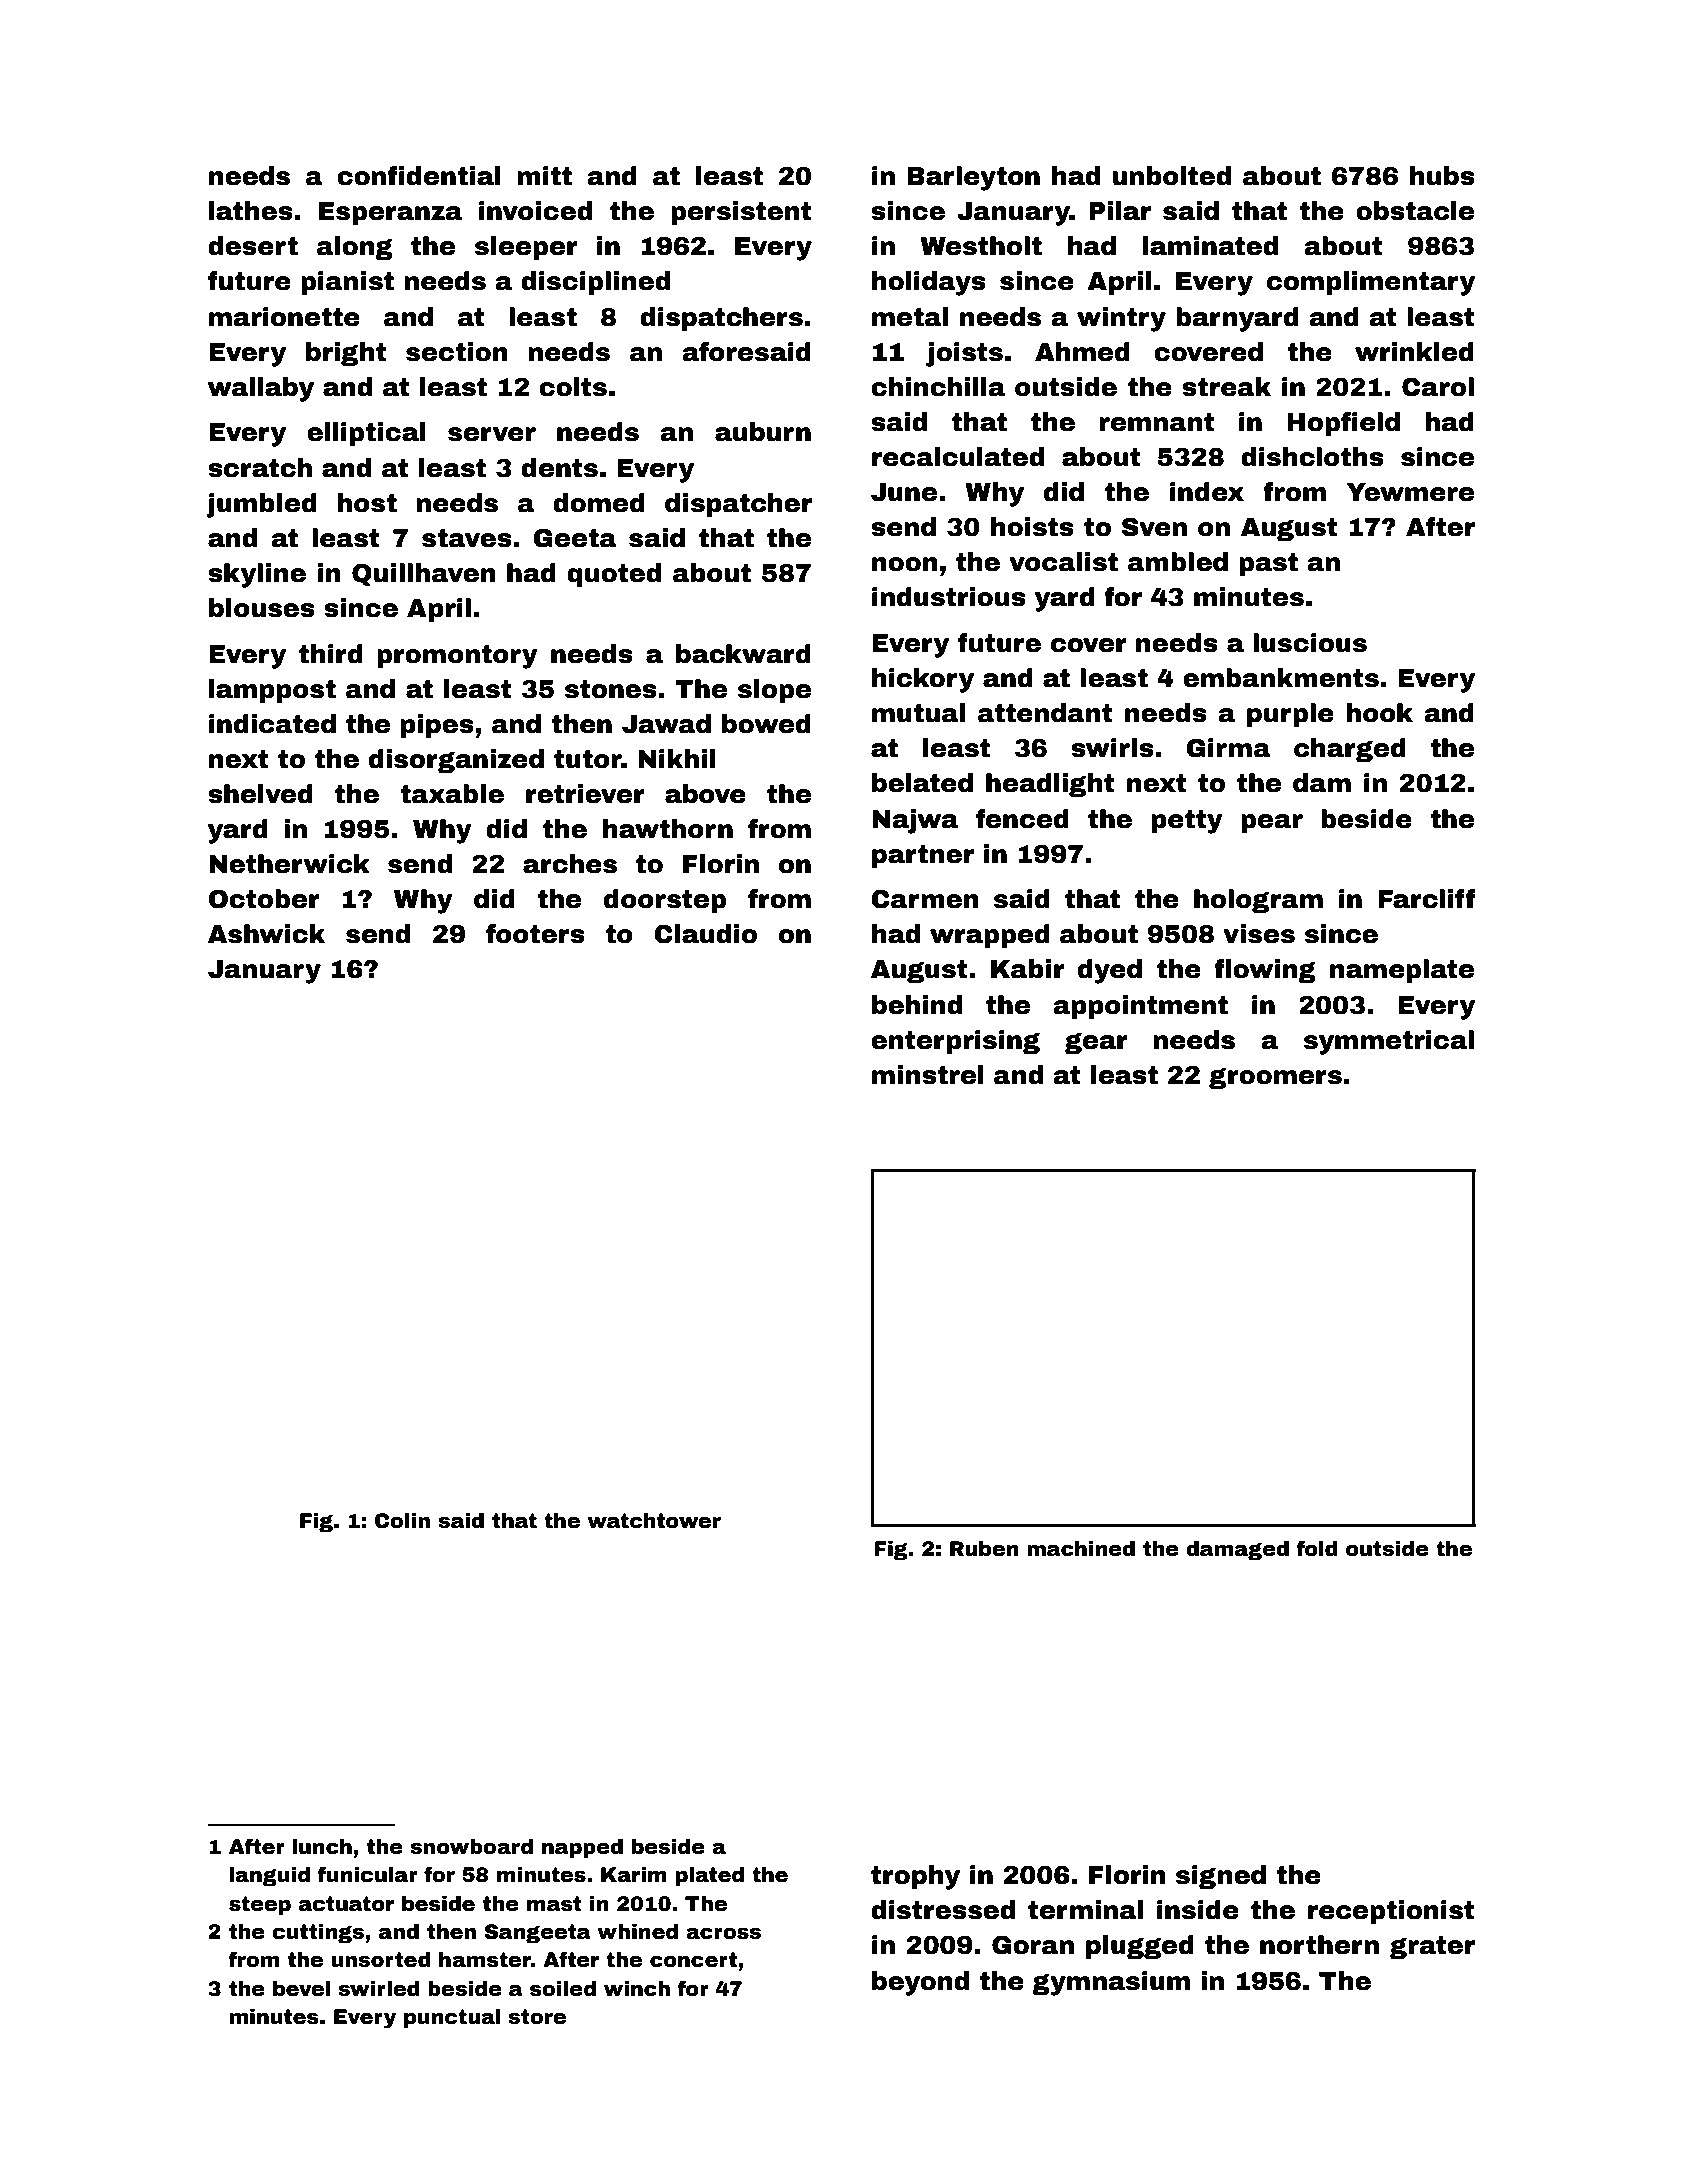 This screenshot has height=2178, width=1683. Describe the element at coordinates (1442, 176) in the screenshot. I see `hubs` at that location.
